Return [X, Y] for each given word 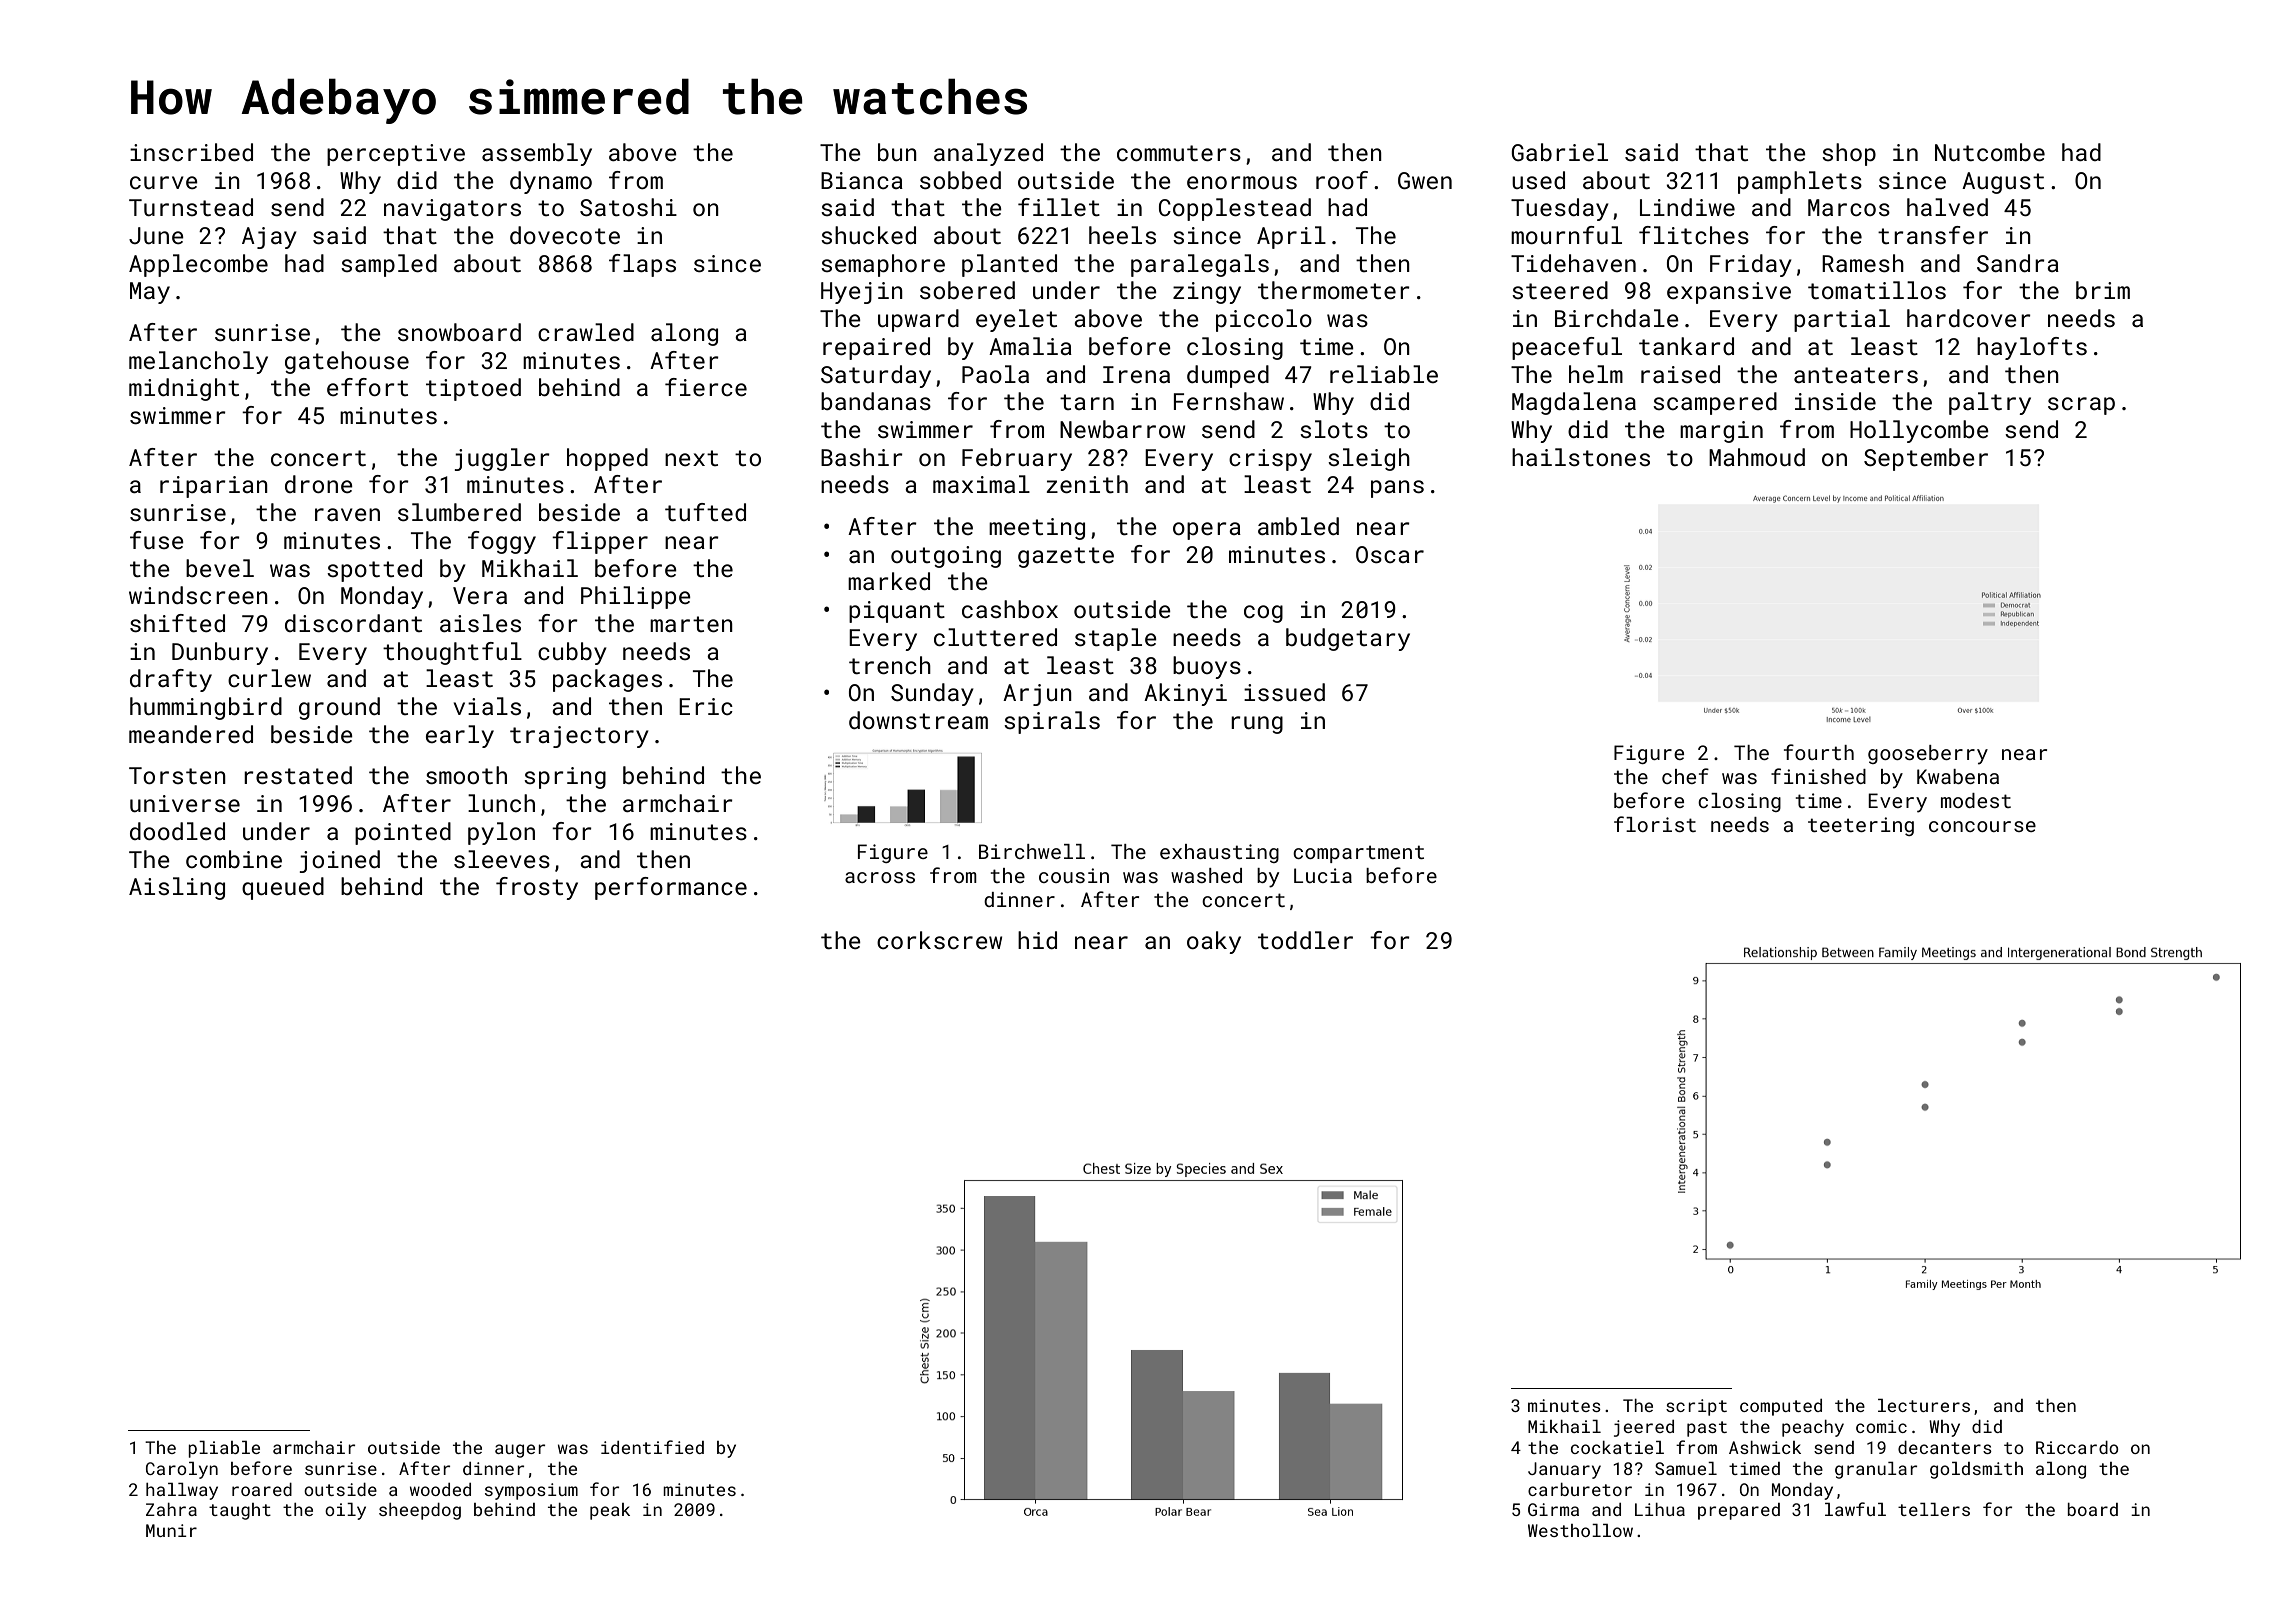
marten [691, 624]
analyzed [988, 154]
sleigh [1369, 459]
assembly [537, 154]
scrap [2081, 406]
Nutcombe [1990, 152]
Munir [171, 1530]
